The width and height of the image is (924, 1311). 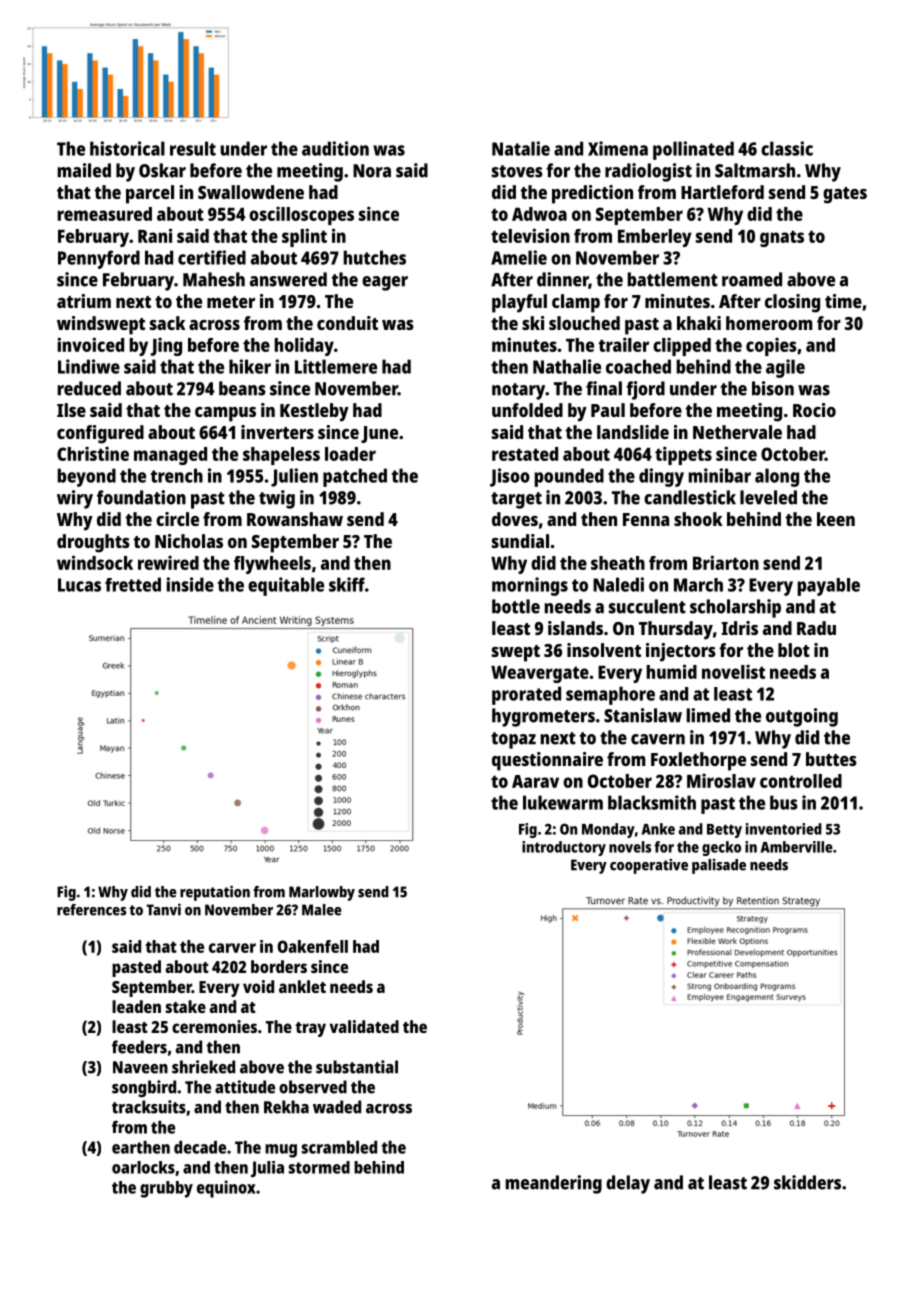 I want to click on palisade, so click(x=719, y=866).
